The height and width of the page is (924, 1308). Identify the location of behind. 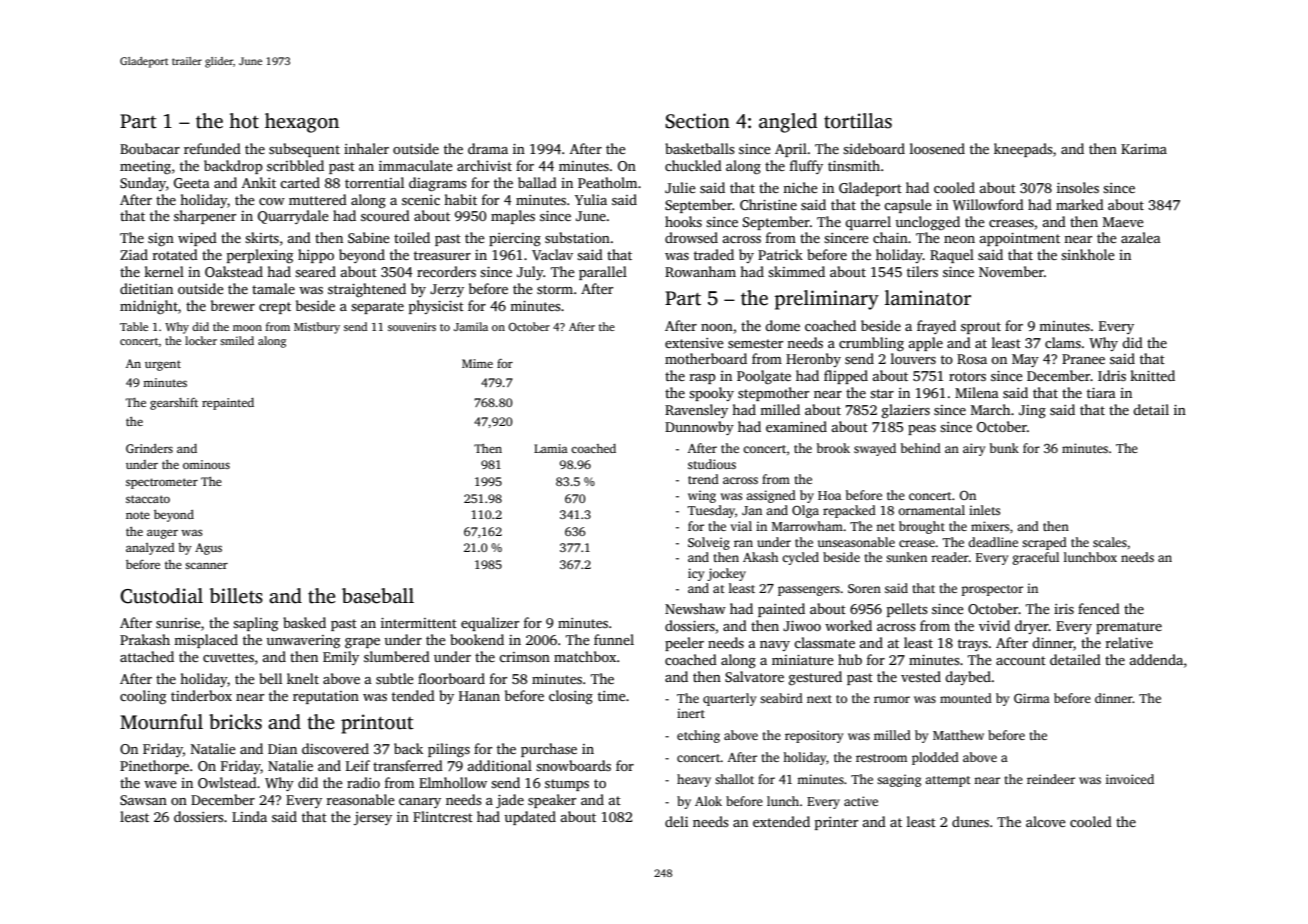
(921, 448).
